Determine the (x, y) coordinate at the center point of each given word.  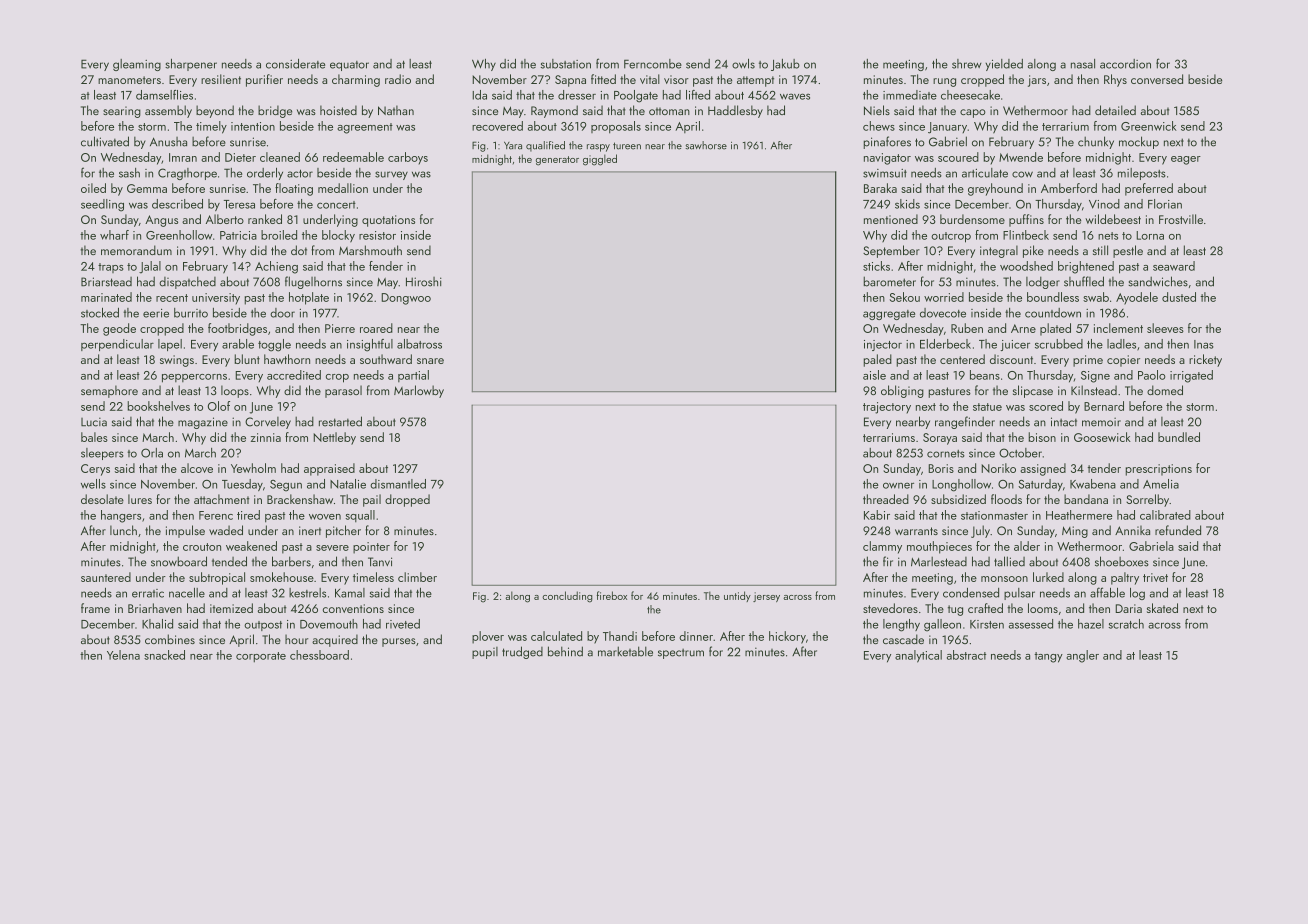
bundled (1179, 437)
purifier (264, 80)
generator (557, 161)
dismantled (398, 484)
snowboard (179, 561)
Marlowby (419, 391)
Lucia (94, 422)
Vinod (1104, 204)
